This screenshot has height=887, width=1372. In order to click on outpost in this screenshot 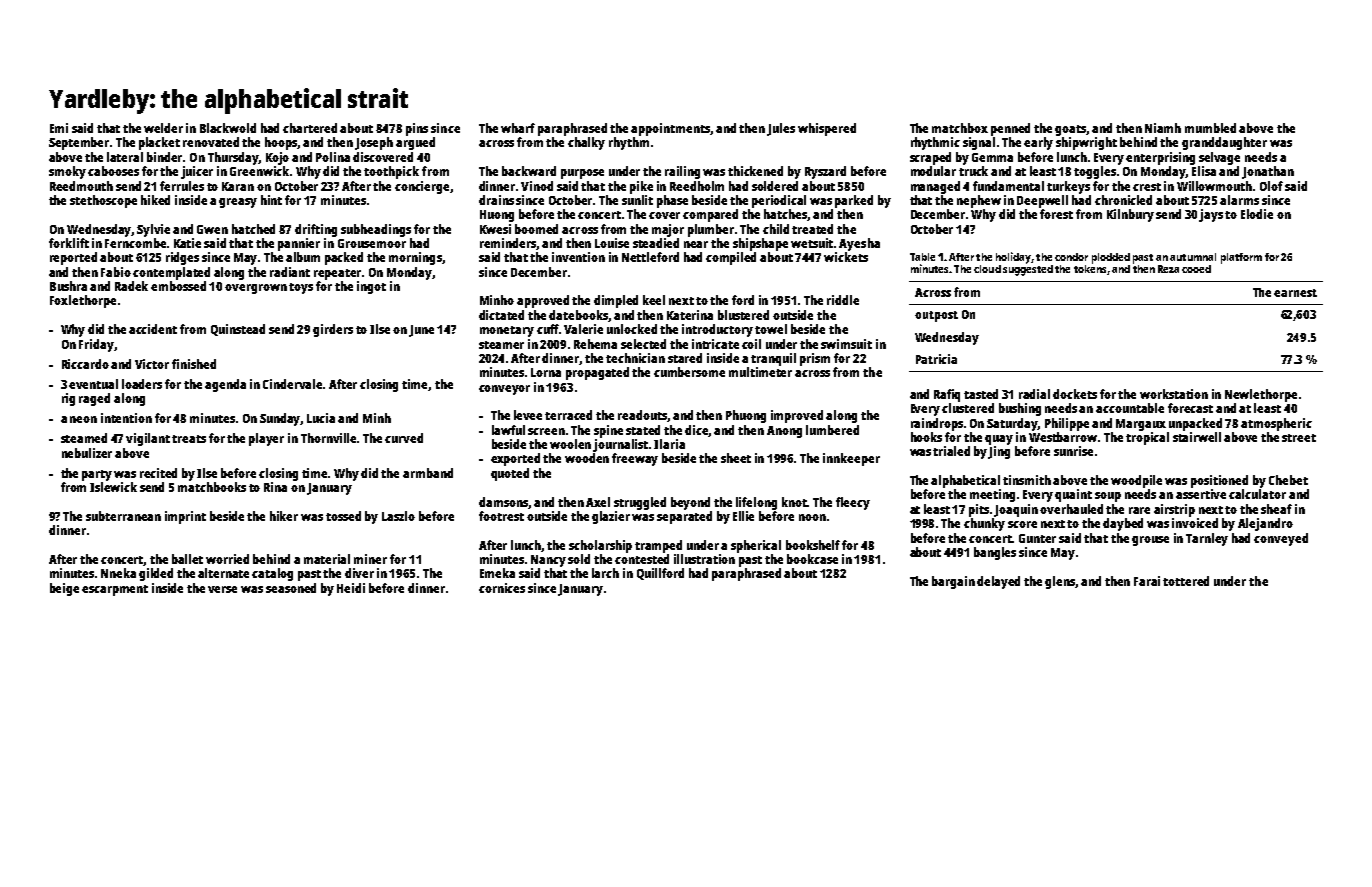, I will do `click(936, 316)`.
